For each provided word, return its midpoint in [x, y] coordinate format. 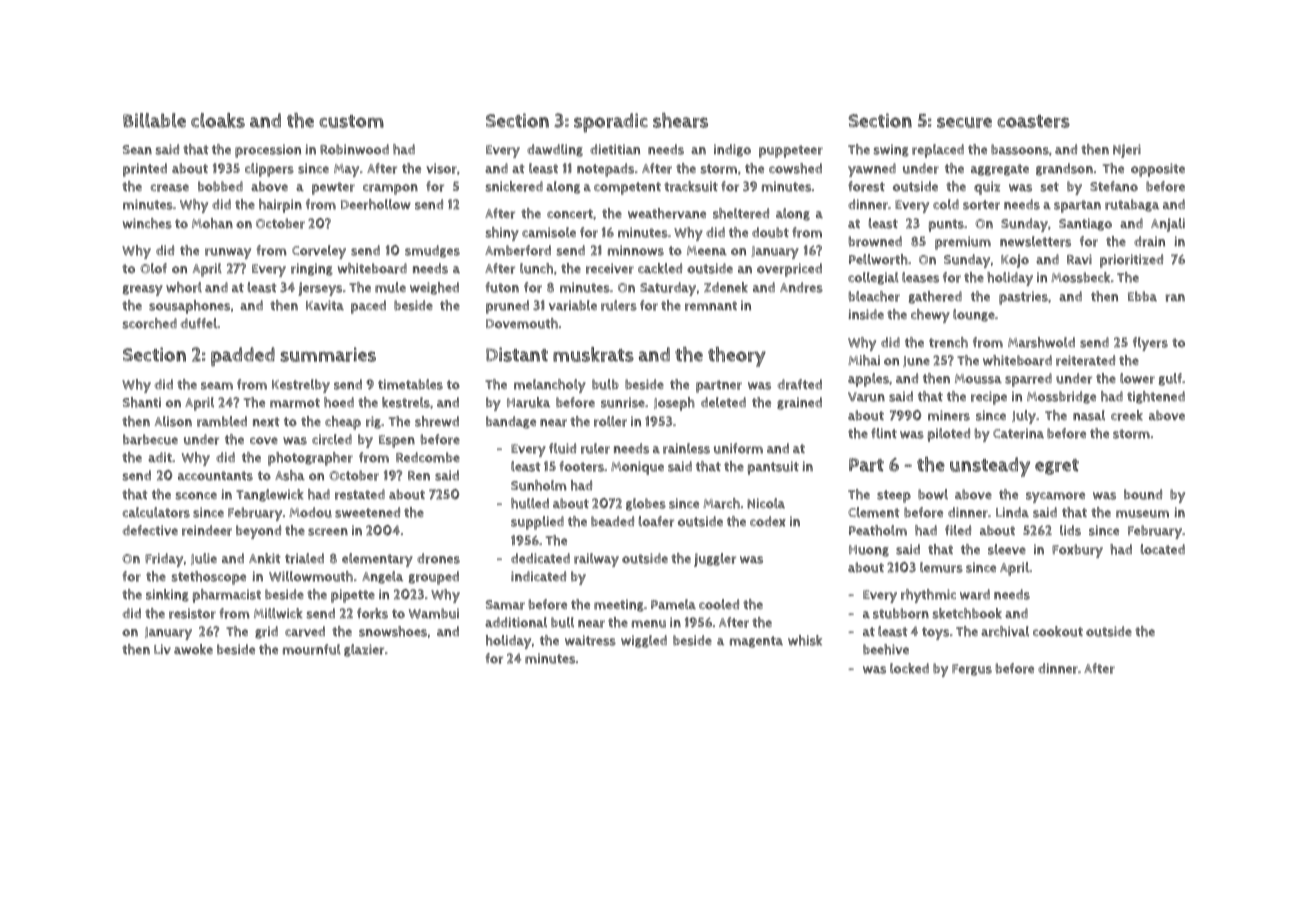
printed [145, 170]
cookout [1058, 631]
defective [150, 530]
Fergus [972, 670]
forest [866, 186]
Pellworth [878, 259]
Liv [162, 649]
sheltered [741, 213]
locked [909, 668]
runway [228, 253]
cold [946, 204]
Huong [869, 551]
